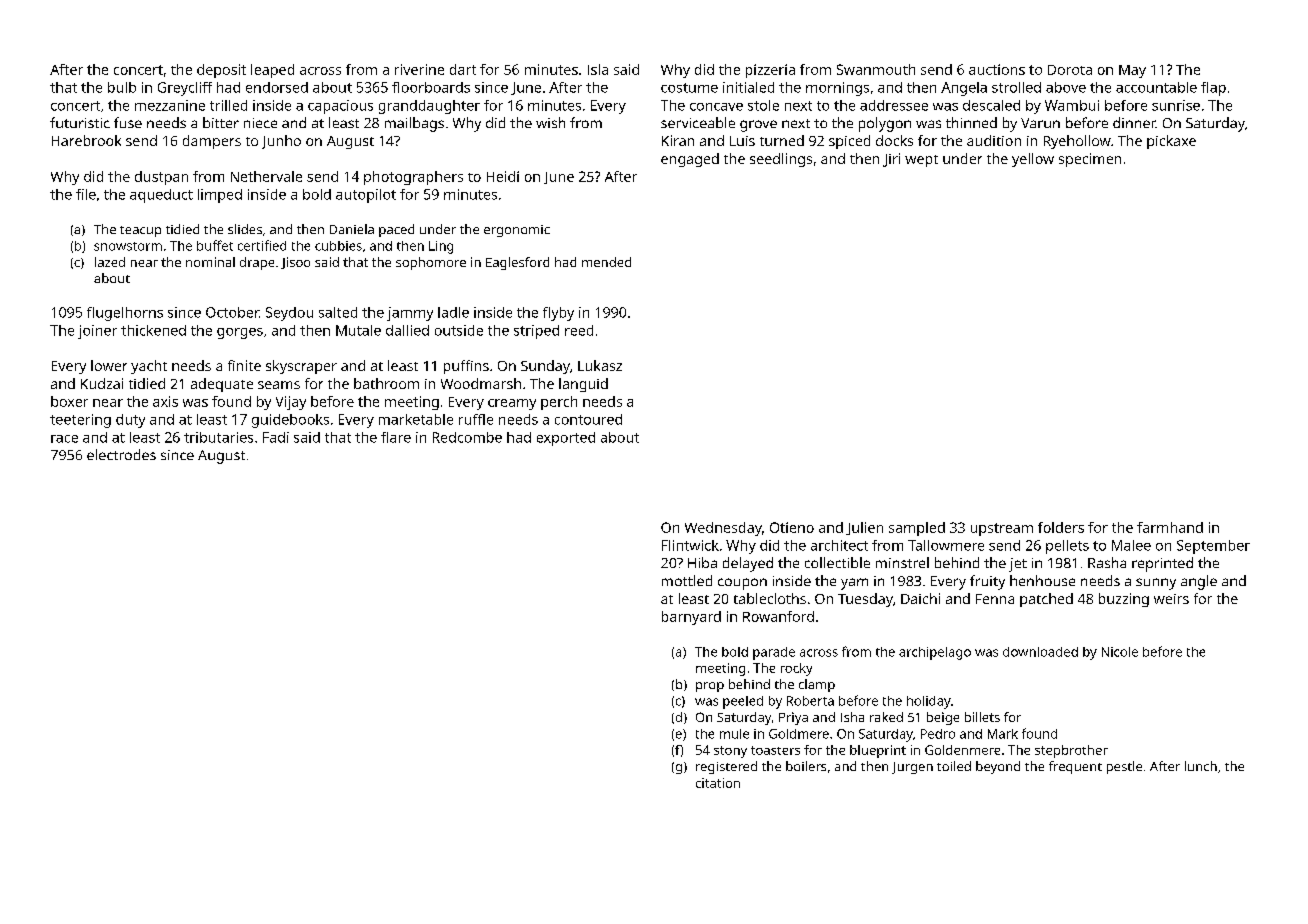 The width and height of the document is (1308, 924). What do you see at coordinates (600, 365) in the document?
I see `Lukasz` at bounding box center [600, 365].
